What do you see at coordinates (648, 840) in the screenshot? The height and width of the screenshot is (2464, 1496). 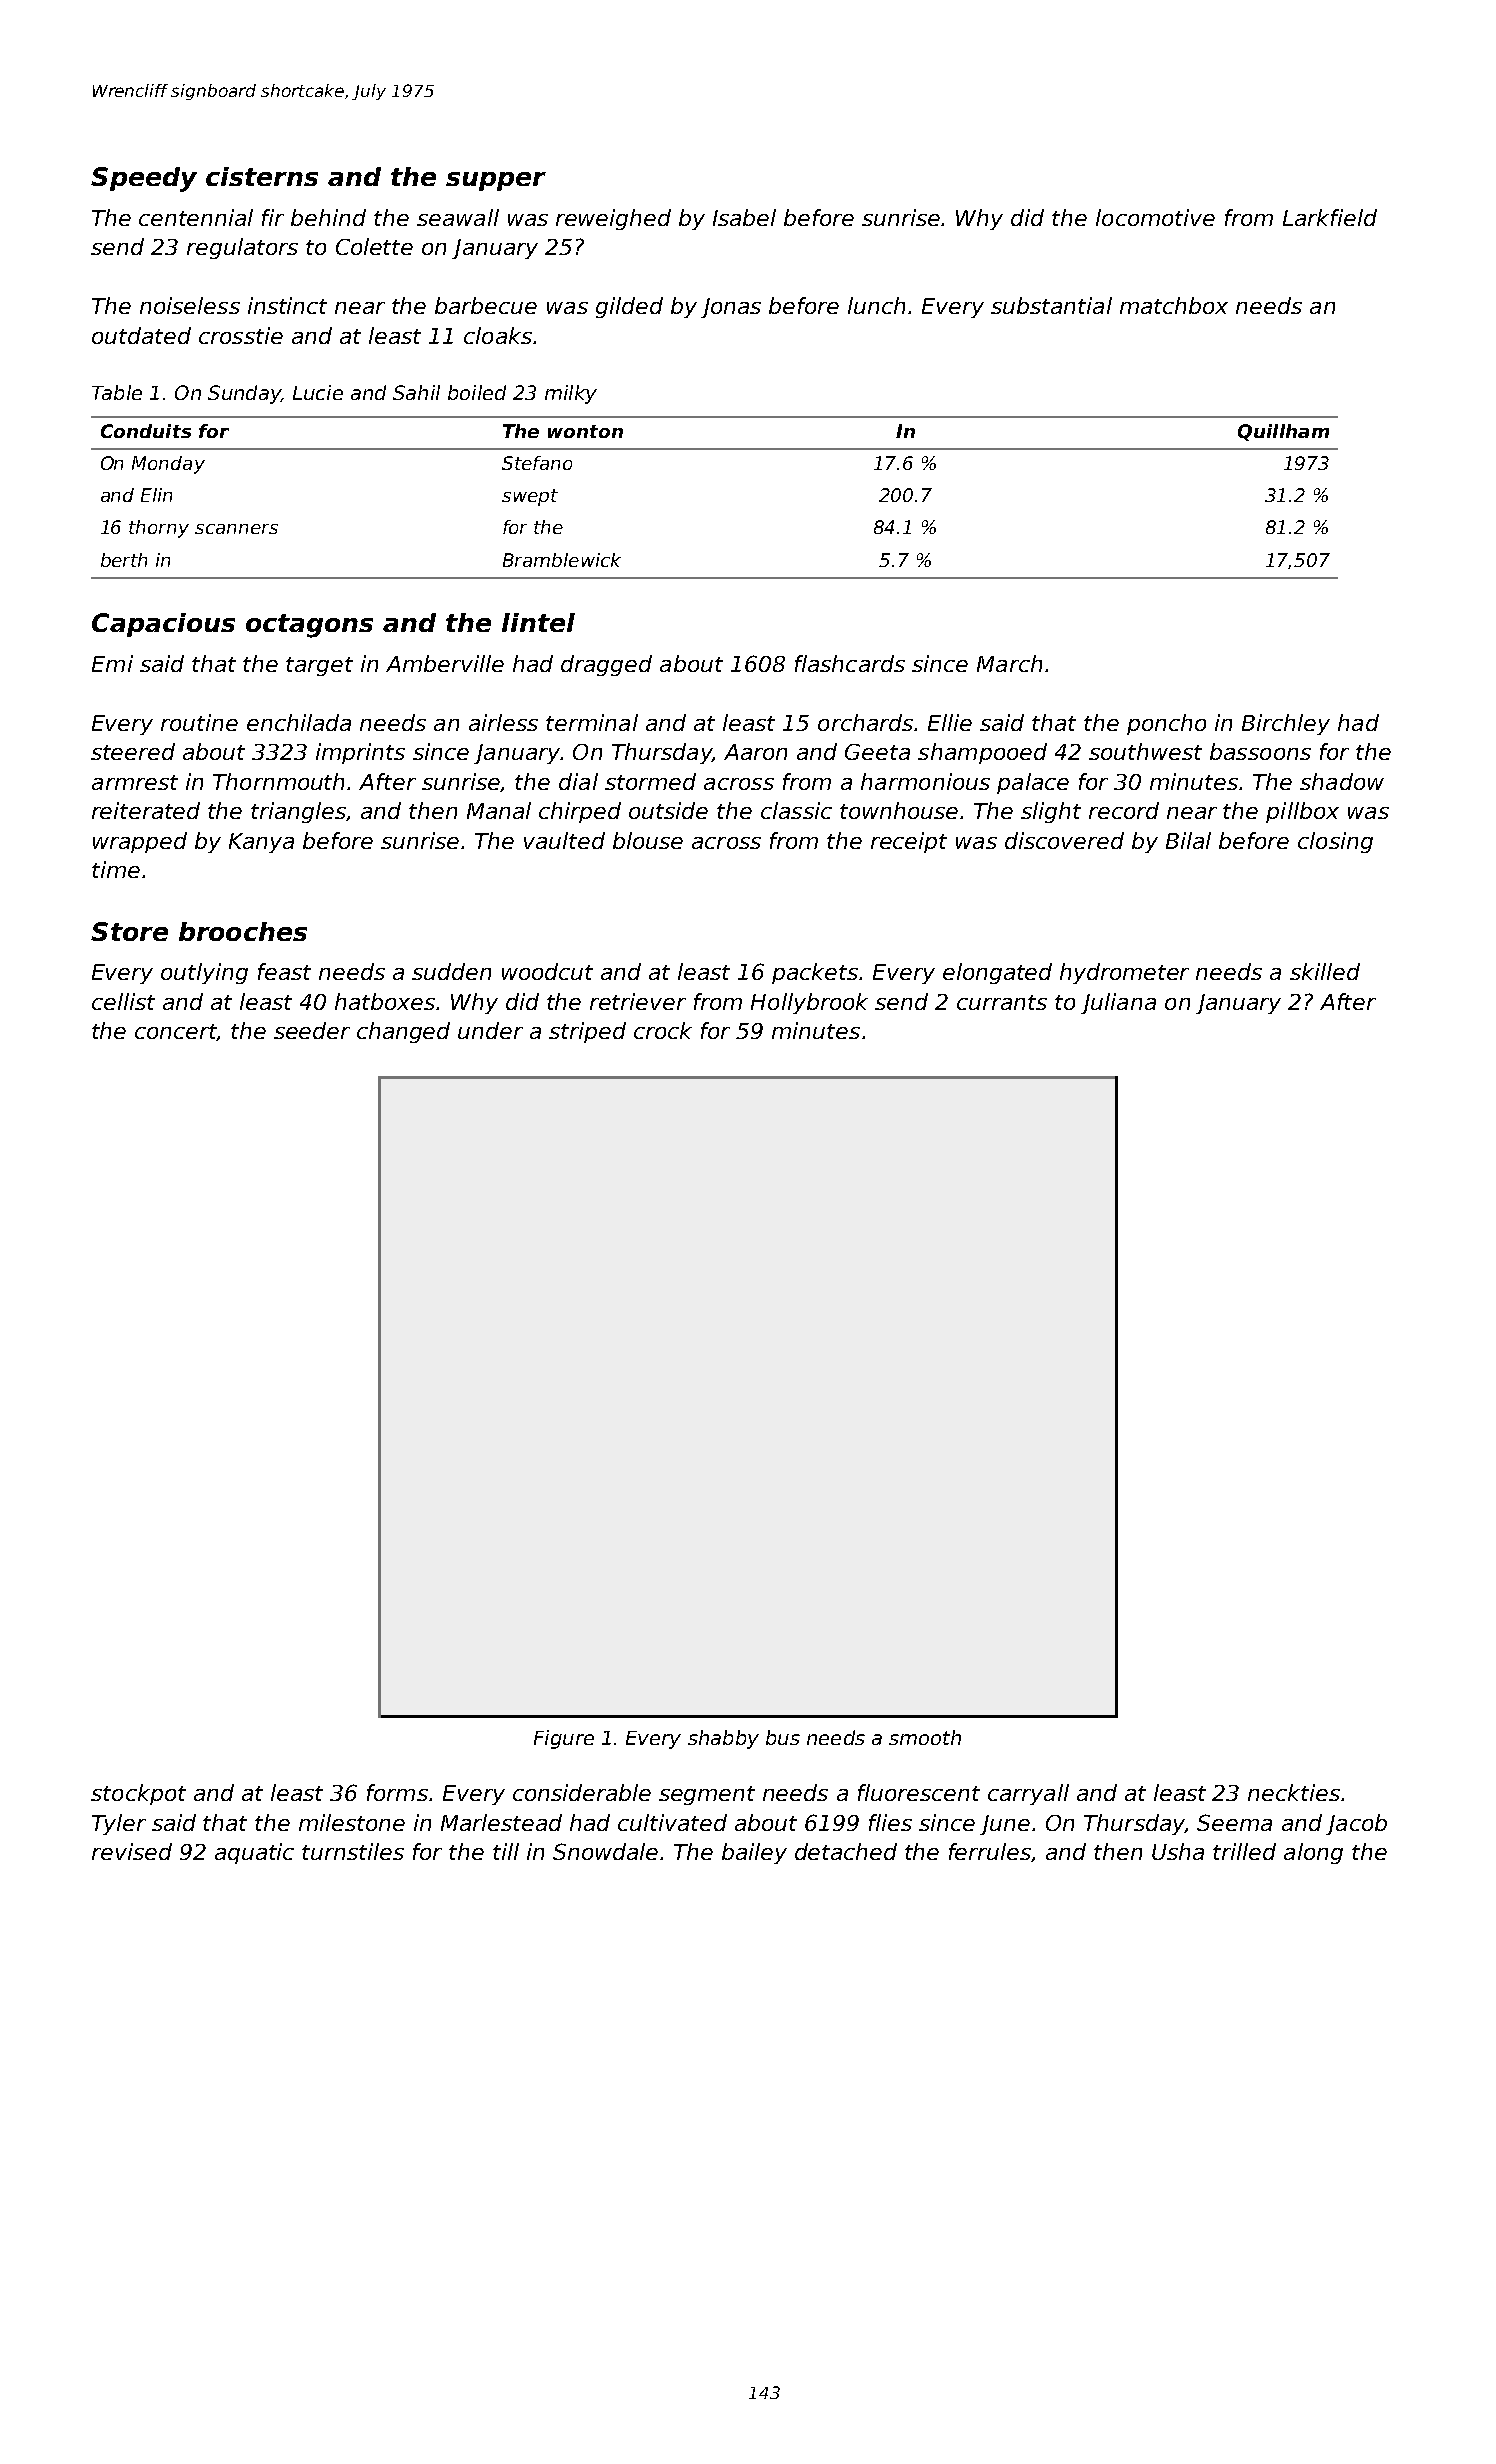 I see `blouse` at bounding box center [648, 840].
